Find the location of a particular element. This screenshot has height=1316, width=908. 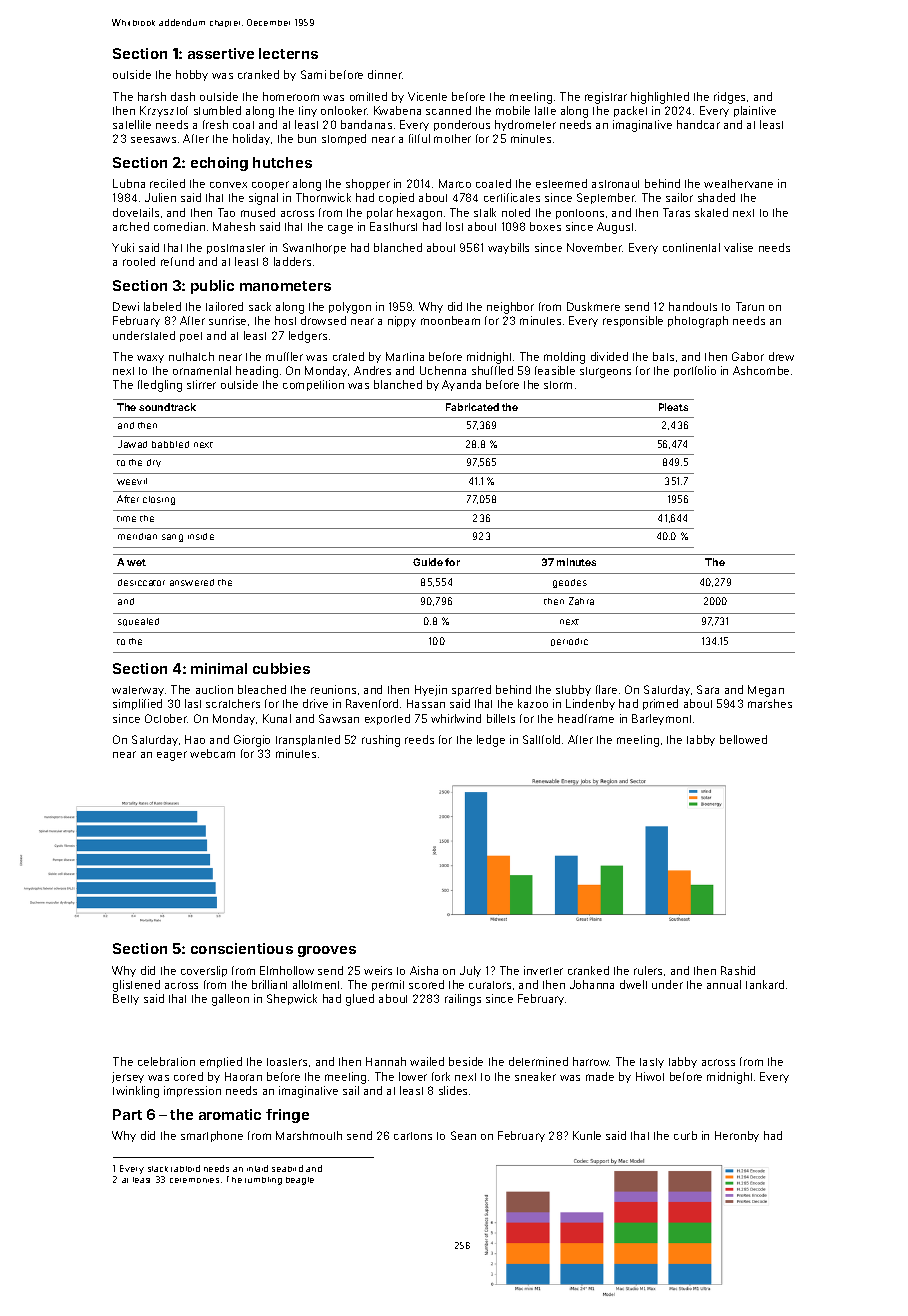

lecterns is located at coordinates (288, 53).
